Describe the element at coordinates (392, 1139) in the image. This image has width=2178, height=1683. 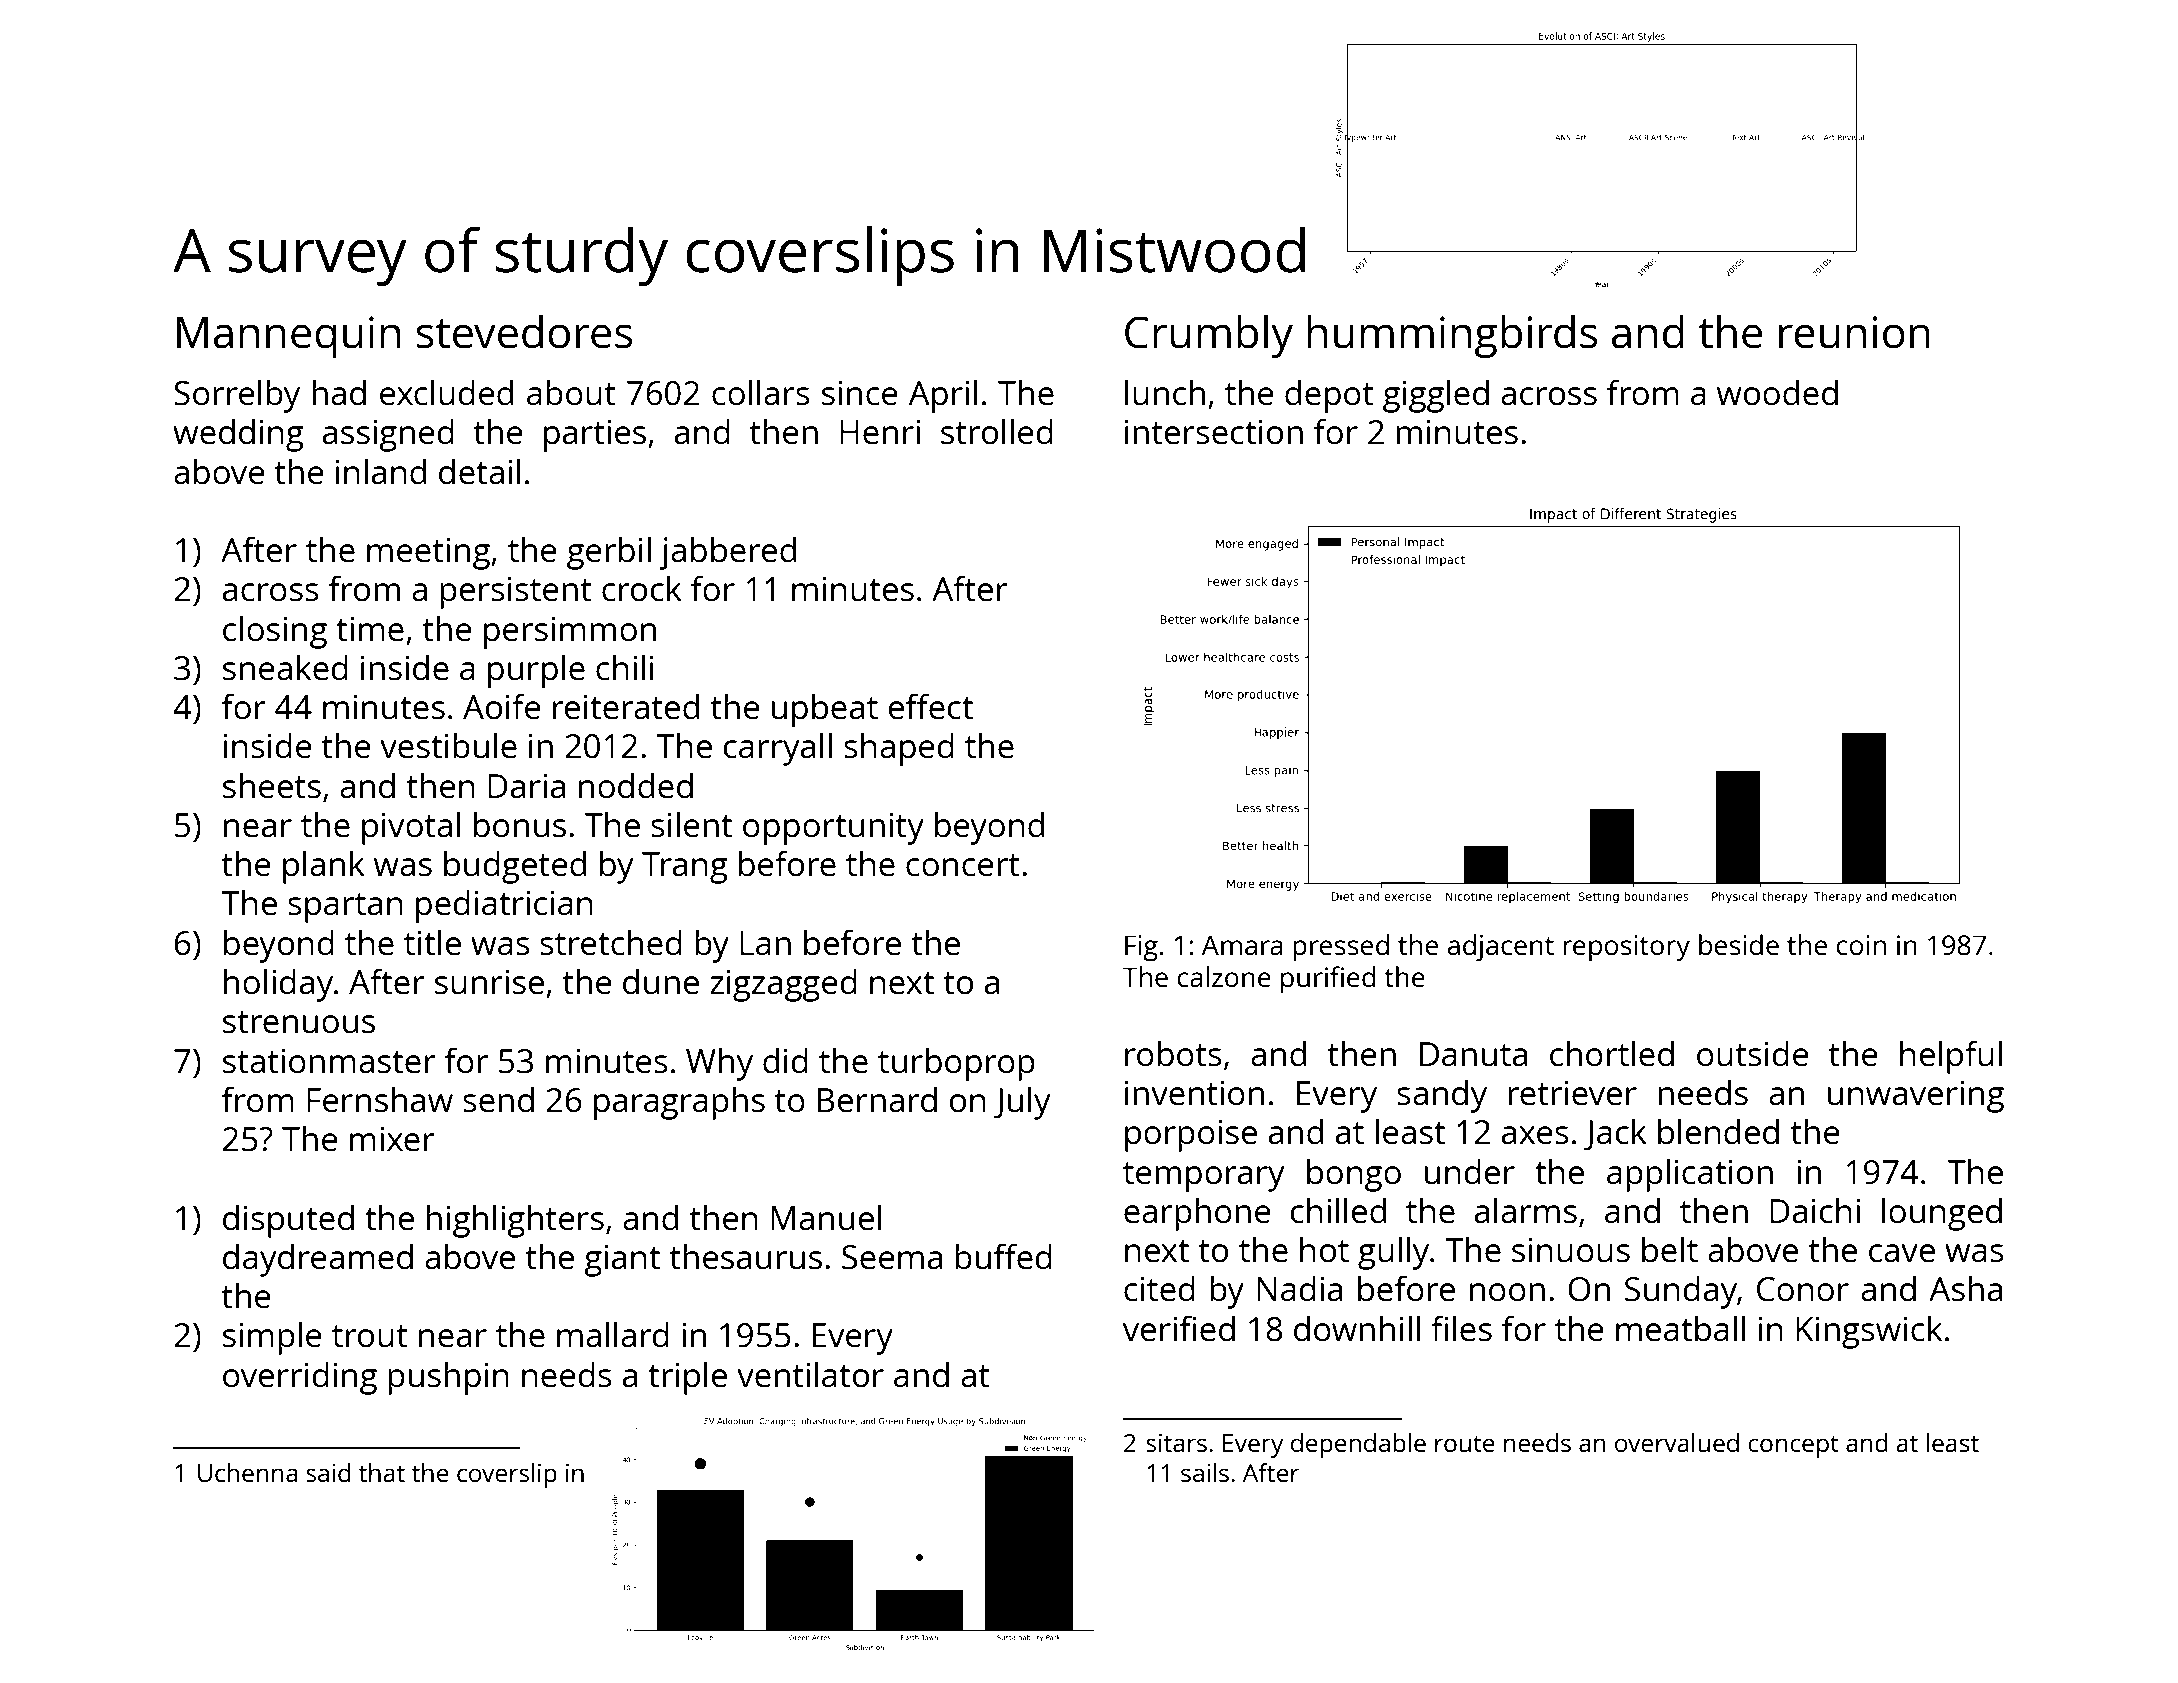
I see `mixer` at that location.
